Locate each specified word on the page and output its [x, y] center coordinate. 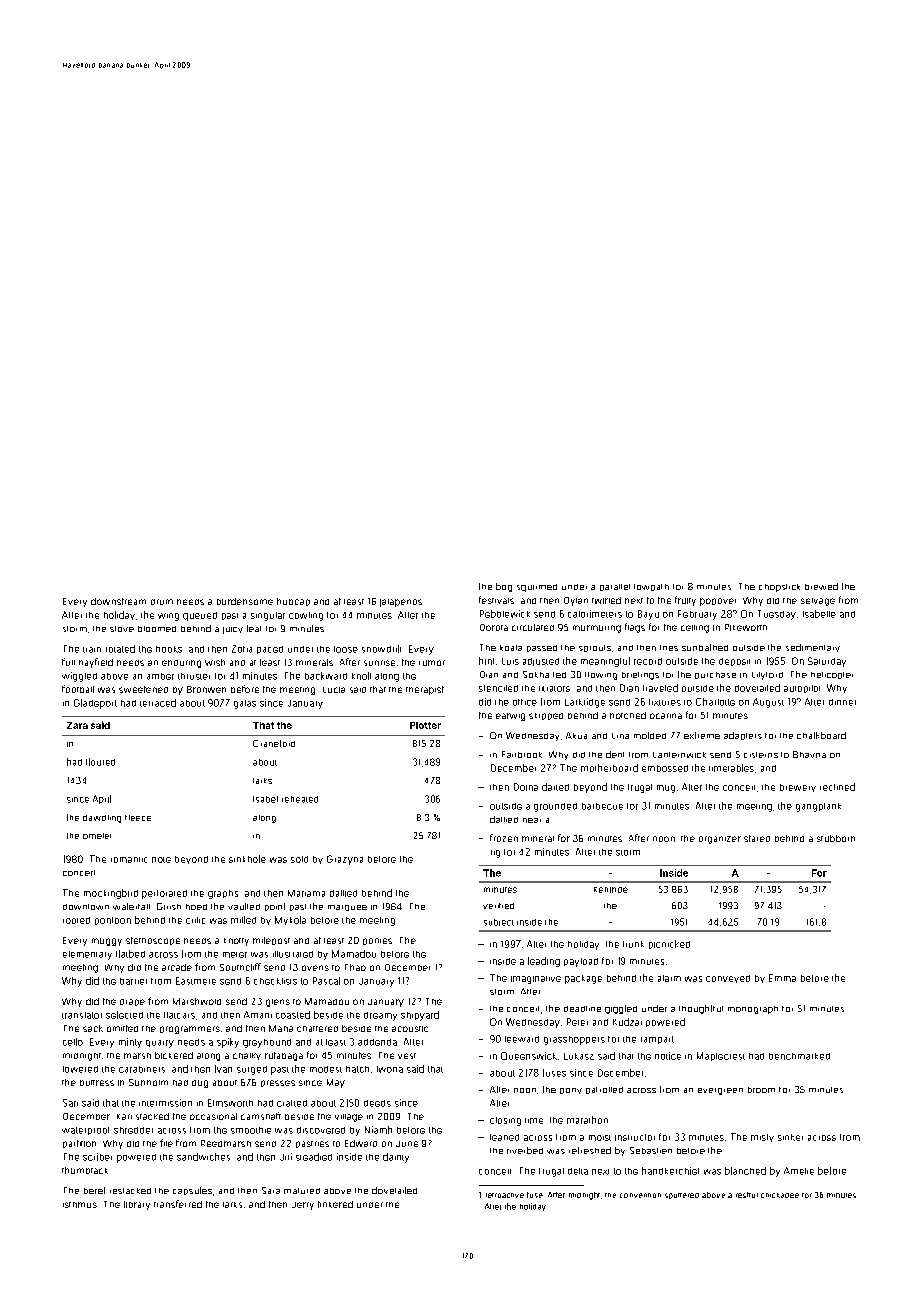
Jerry [303, 1206]
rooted [76, 920]
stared [757, 838]
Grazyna [345, 860]
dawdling [102, 819]
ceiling [695, 629]
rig [495, 854]
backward [326, 676]
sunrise [379, 663]
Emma [782, 978]
